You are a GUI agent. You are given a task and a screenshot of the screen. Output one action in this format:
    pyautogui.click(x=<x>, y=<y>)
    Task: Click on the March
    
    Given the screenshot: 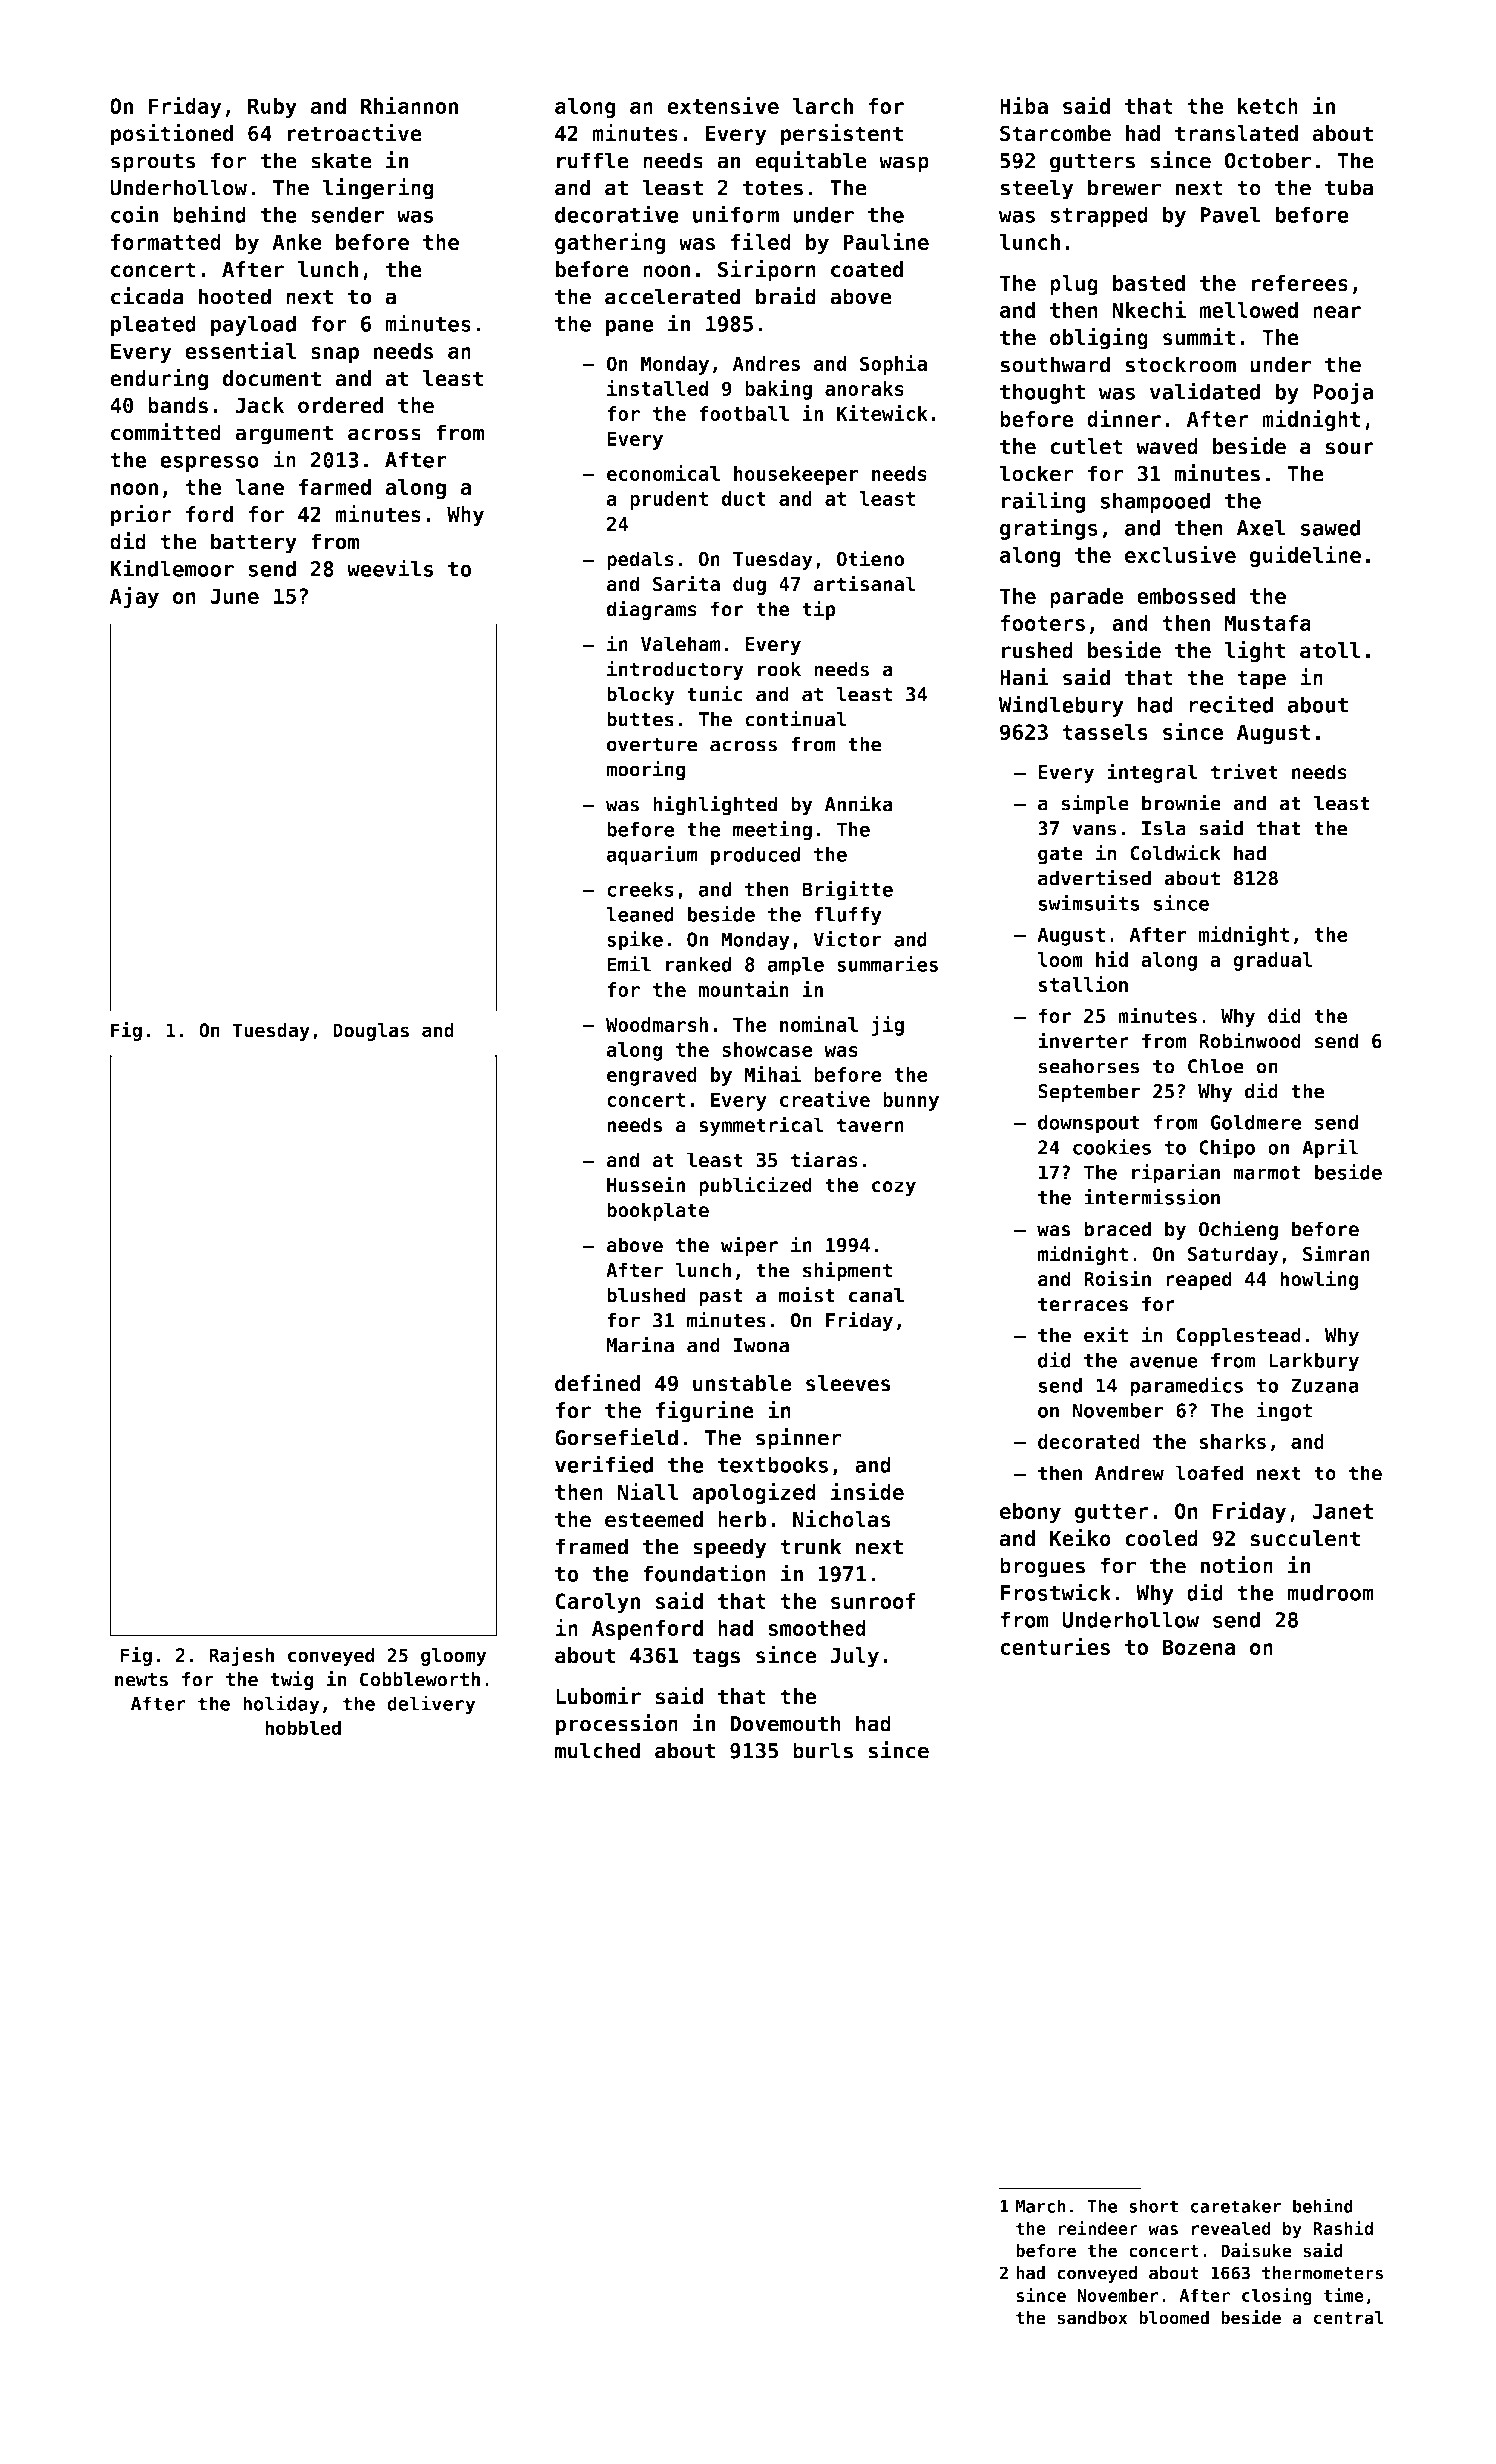 What is the action you would take?
    pyautogui.click(x=1041, y=2206)
